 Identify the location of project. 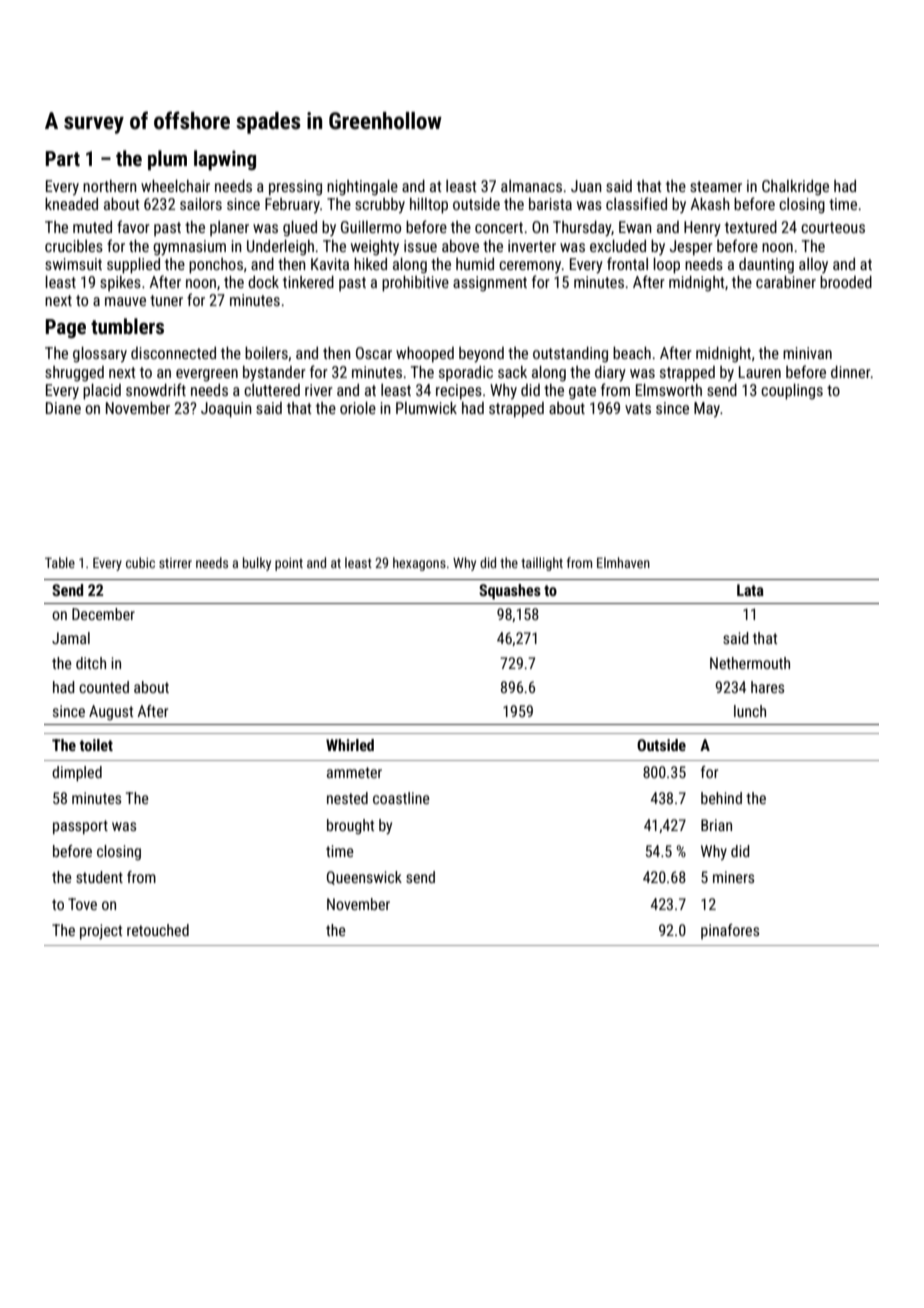
(101, 931).
